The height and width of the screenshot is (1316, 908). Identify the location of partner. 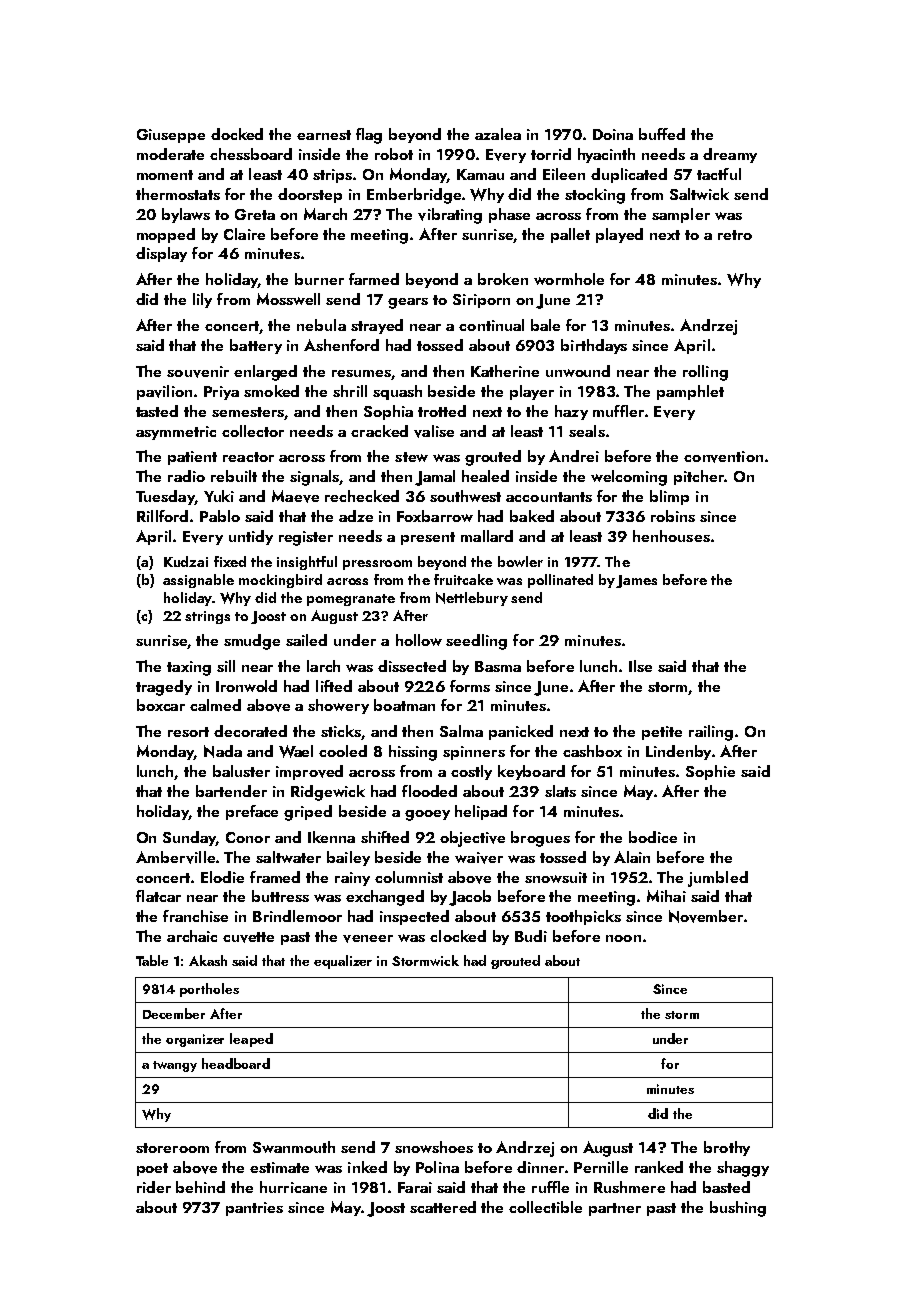
(615, 1209).
